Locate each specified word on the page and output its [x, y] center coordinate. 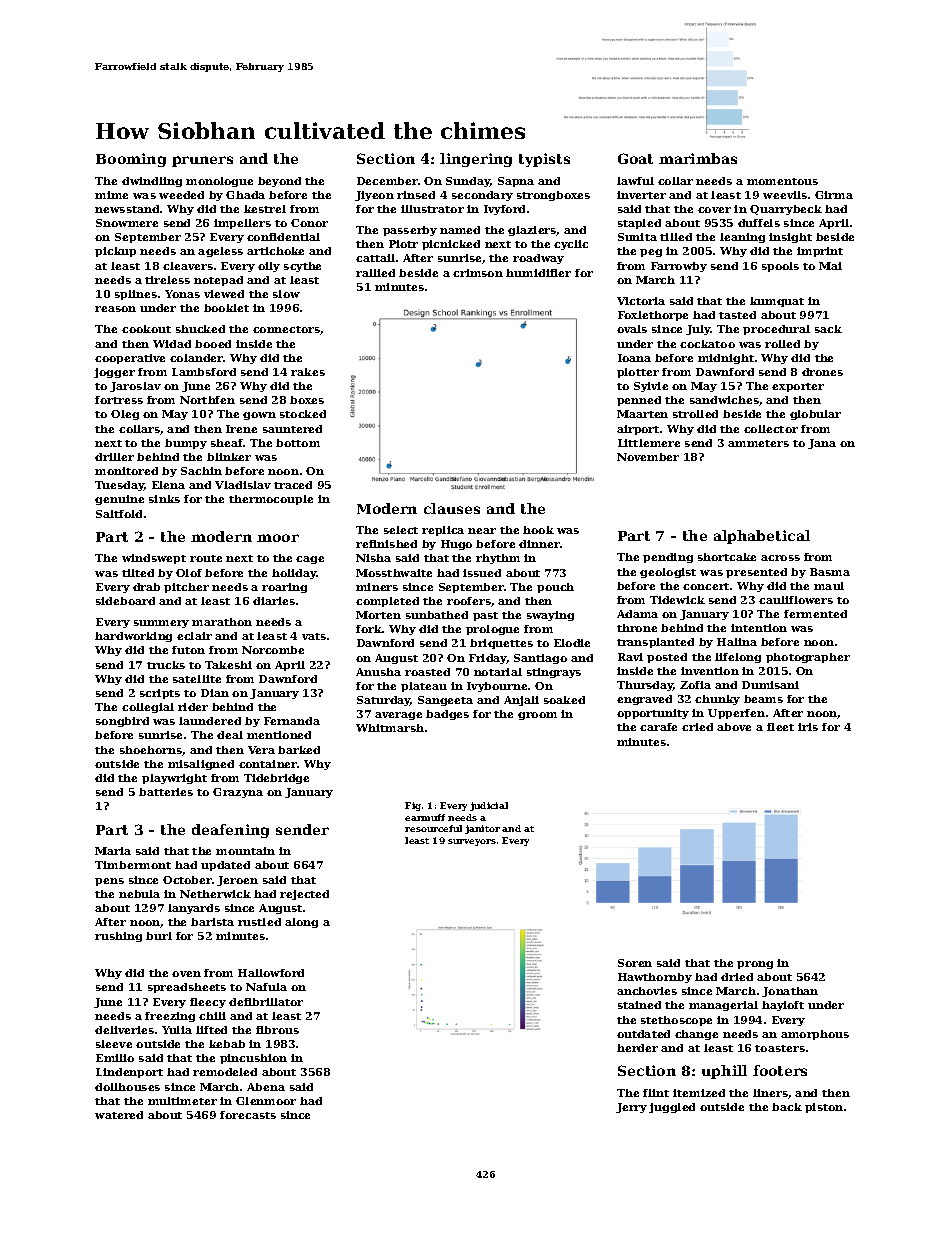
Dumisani [770, 685]
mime [111, 195]
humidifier [538, 273]
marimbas [698, 158]
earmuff [425, 817]
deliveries [124, 1030]
